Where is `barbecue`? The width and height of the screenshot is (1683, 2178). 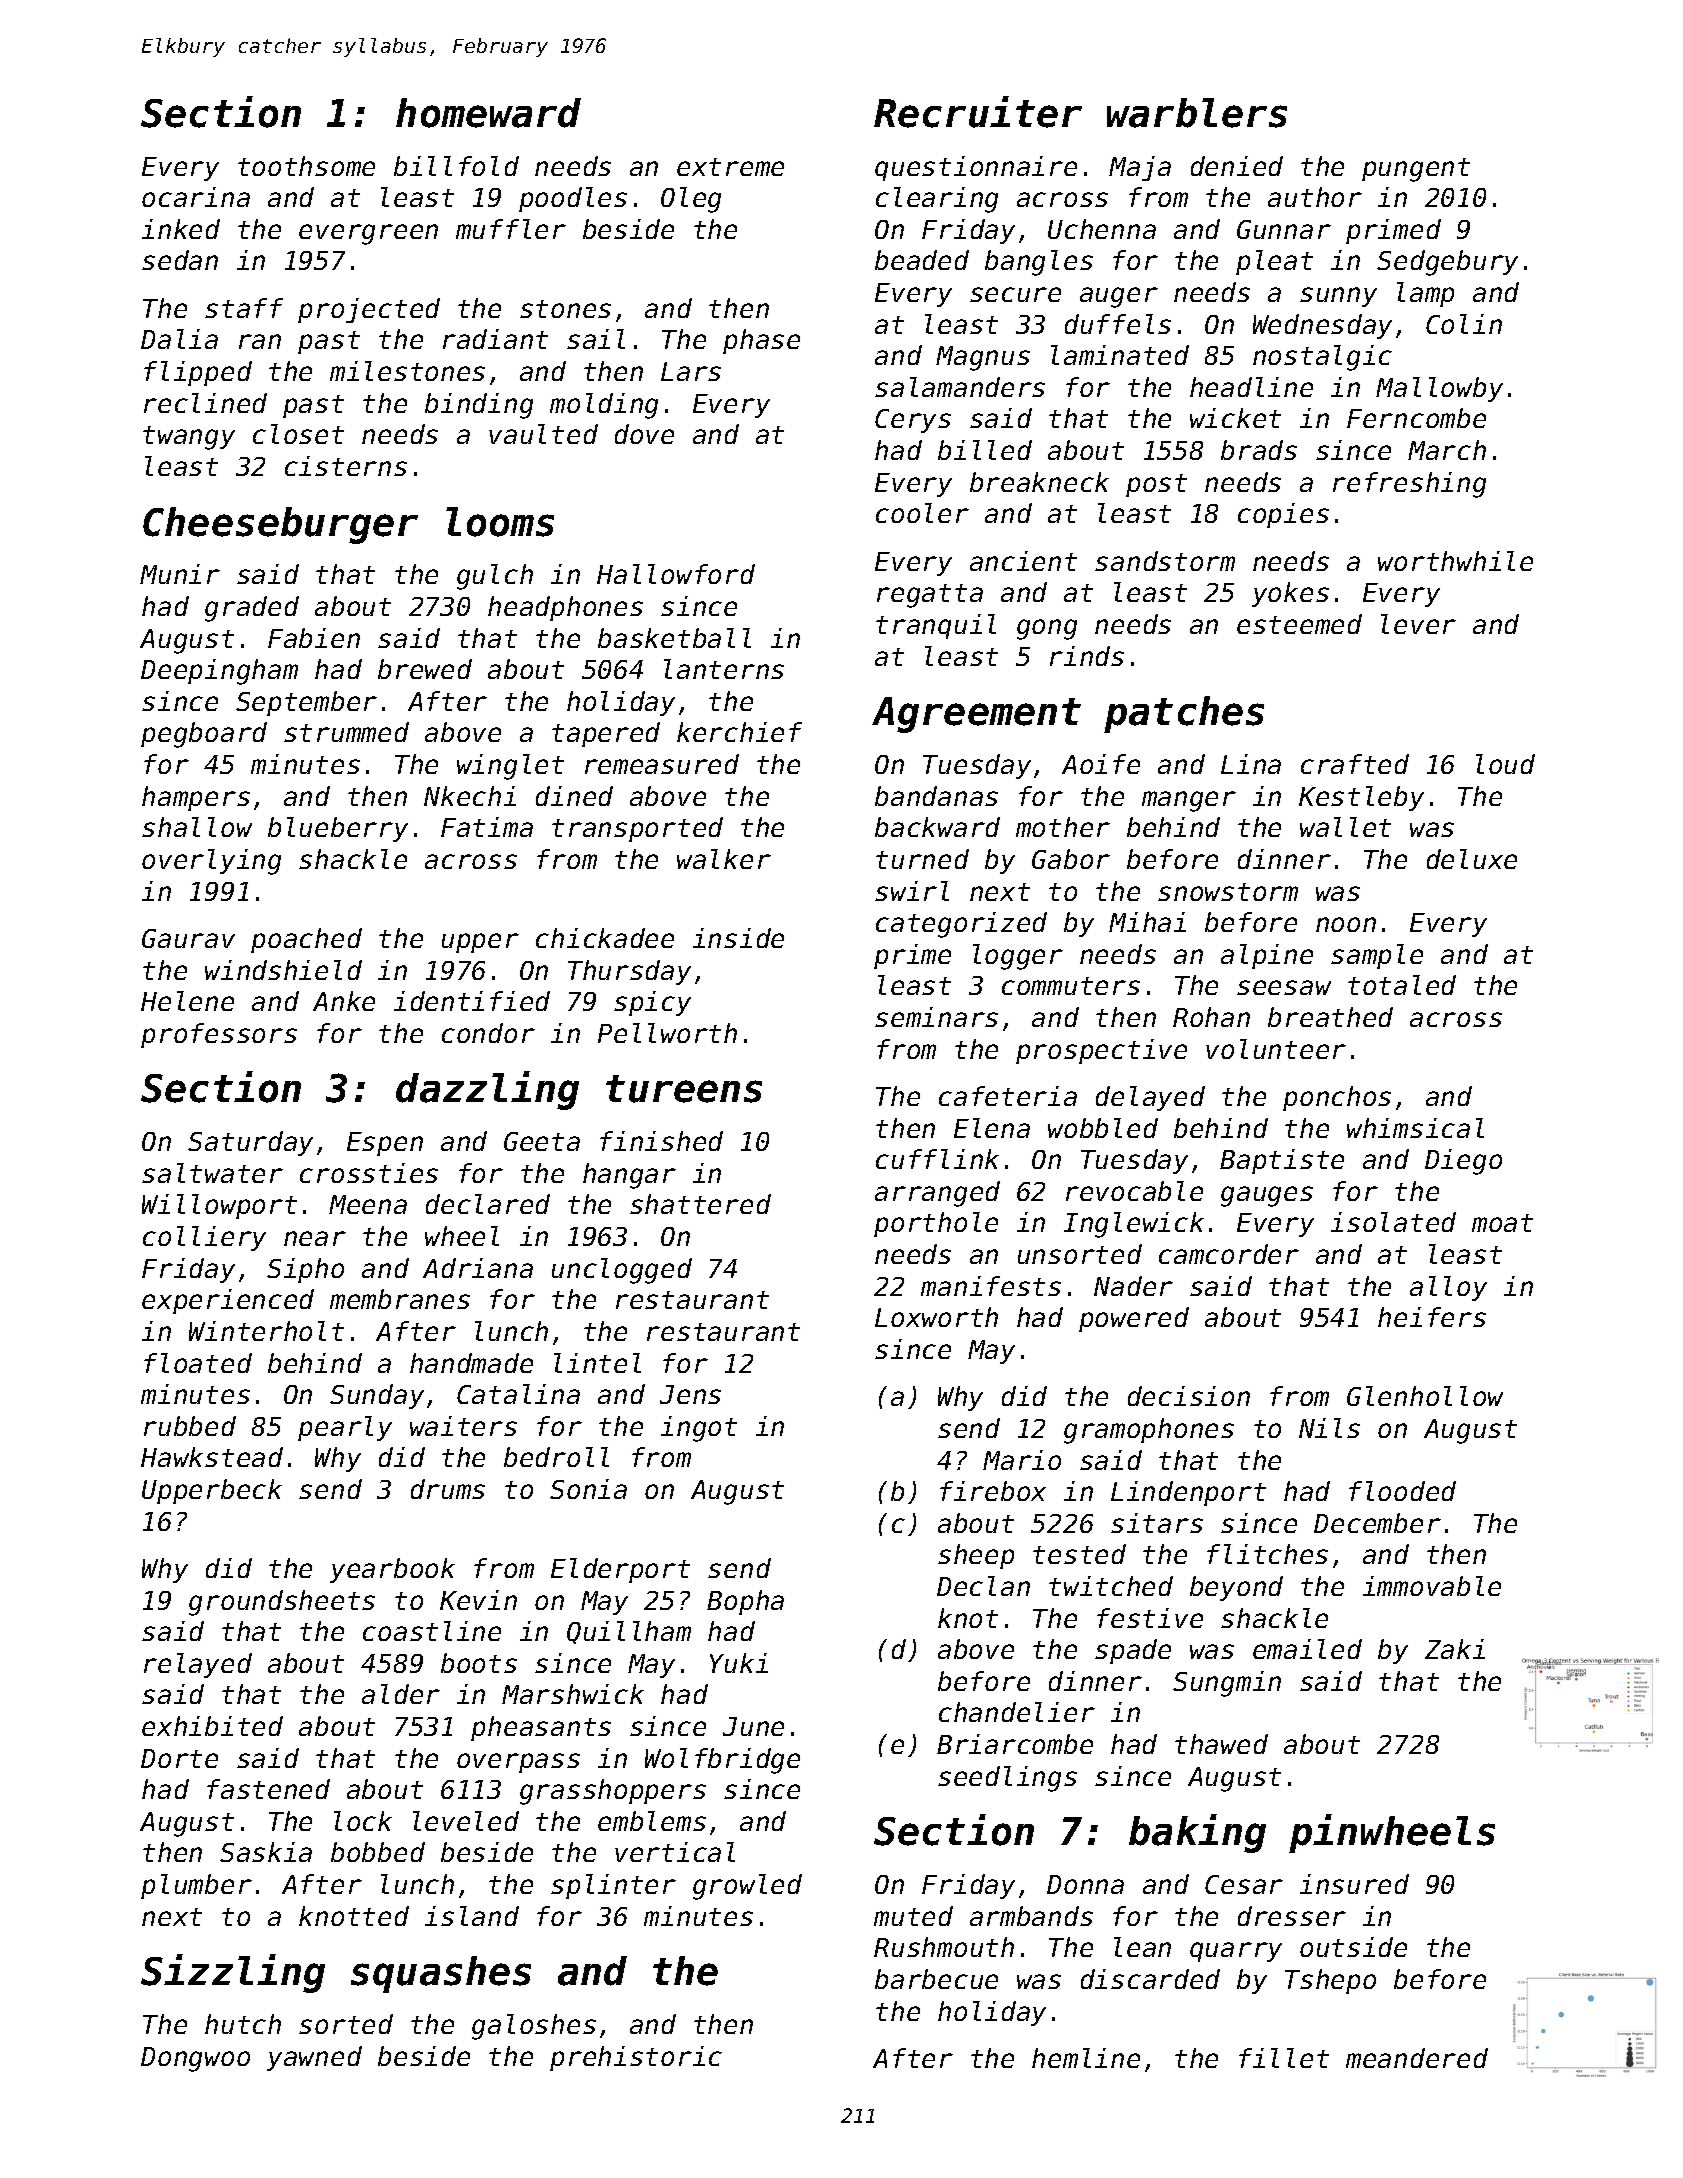 barbecue is located at coordinates (936, 1979).
